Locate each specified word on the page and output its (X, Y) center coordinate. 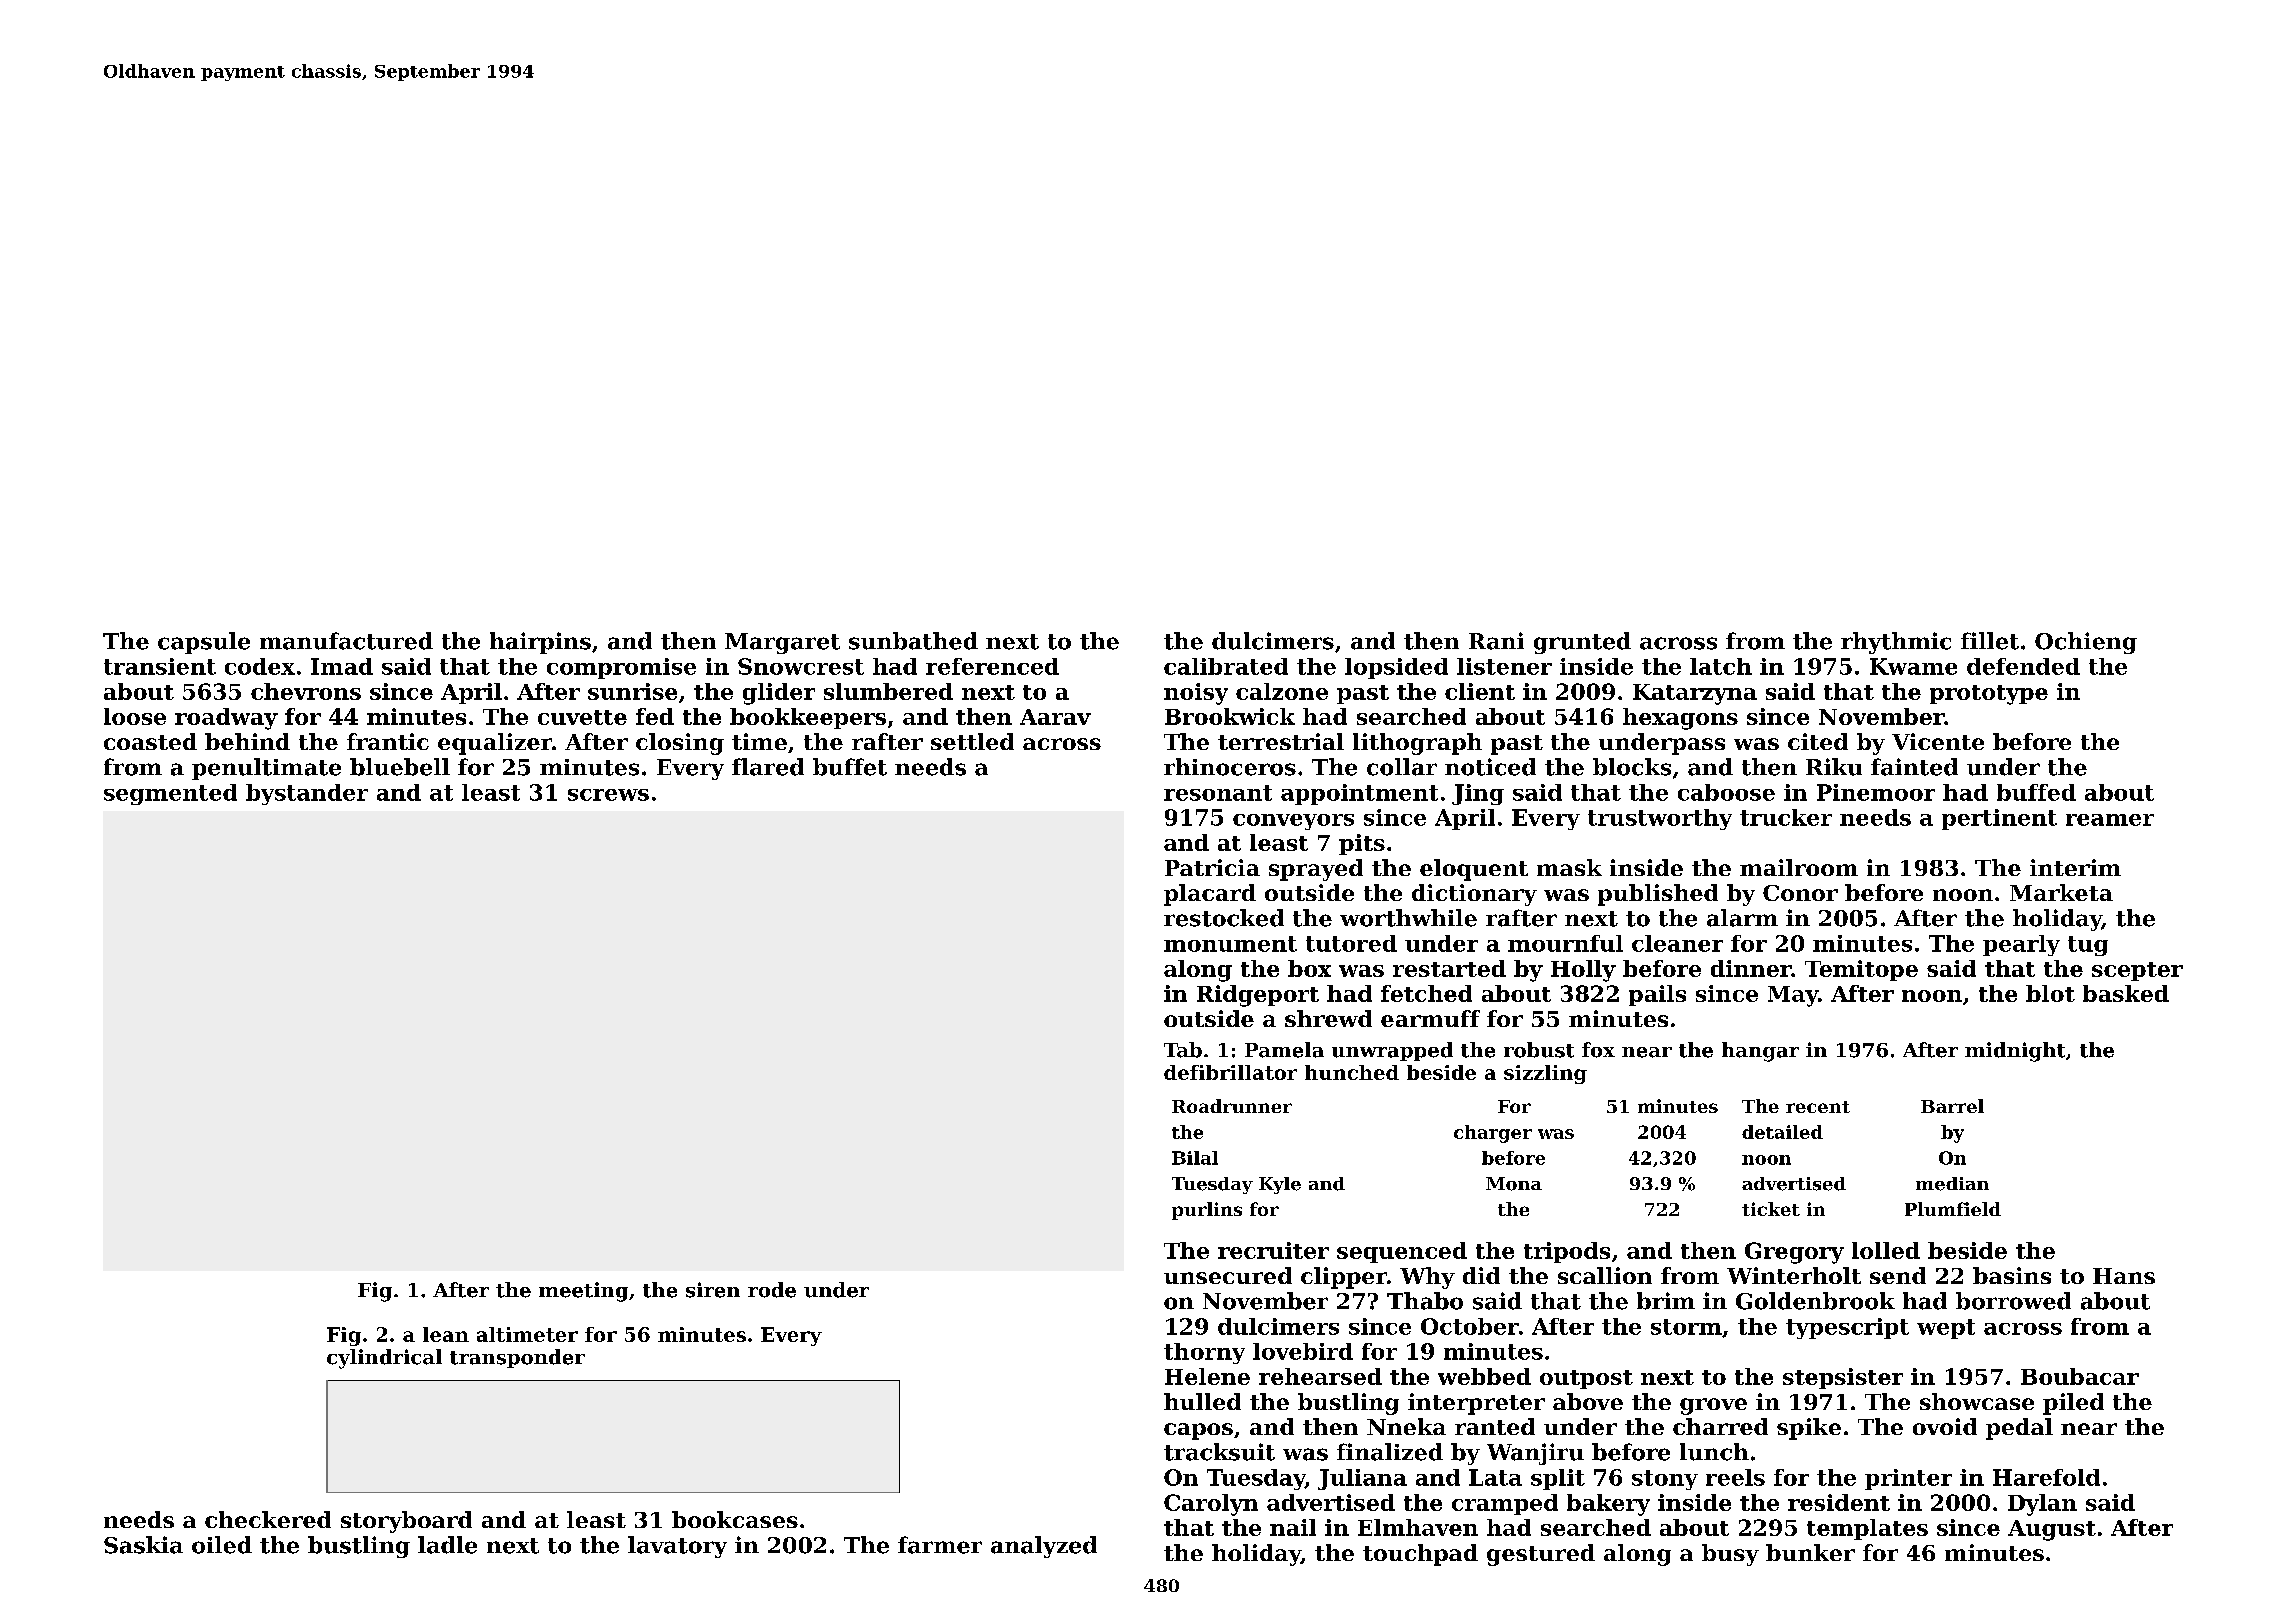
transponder (517, 1358)
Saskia (143, 1545)
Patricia (1212, 867)
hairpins (540, 643)
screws (608, 795)
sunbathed (913, 641)
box (1309, 968)
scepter (2137, 971)
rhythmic (1896, 643)
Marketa (2061, 892)
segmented (170, 794)
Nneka (1406, 1426)
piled (2073, 1404)
